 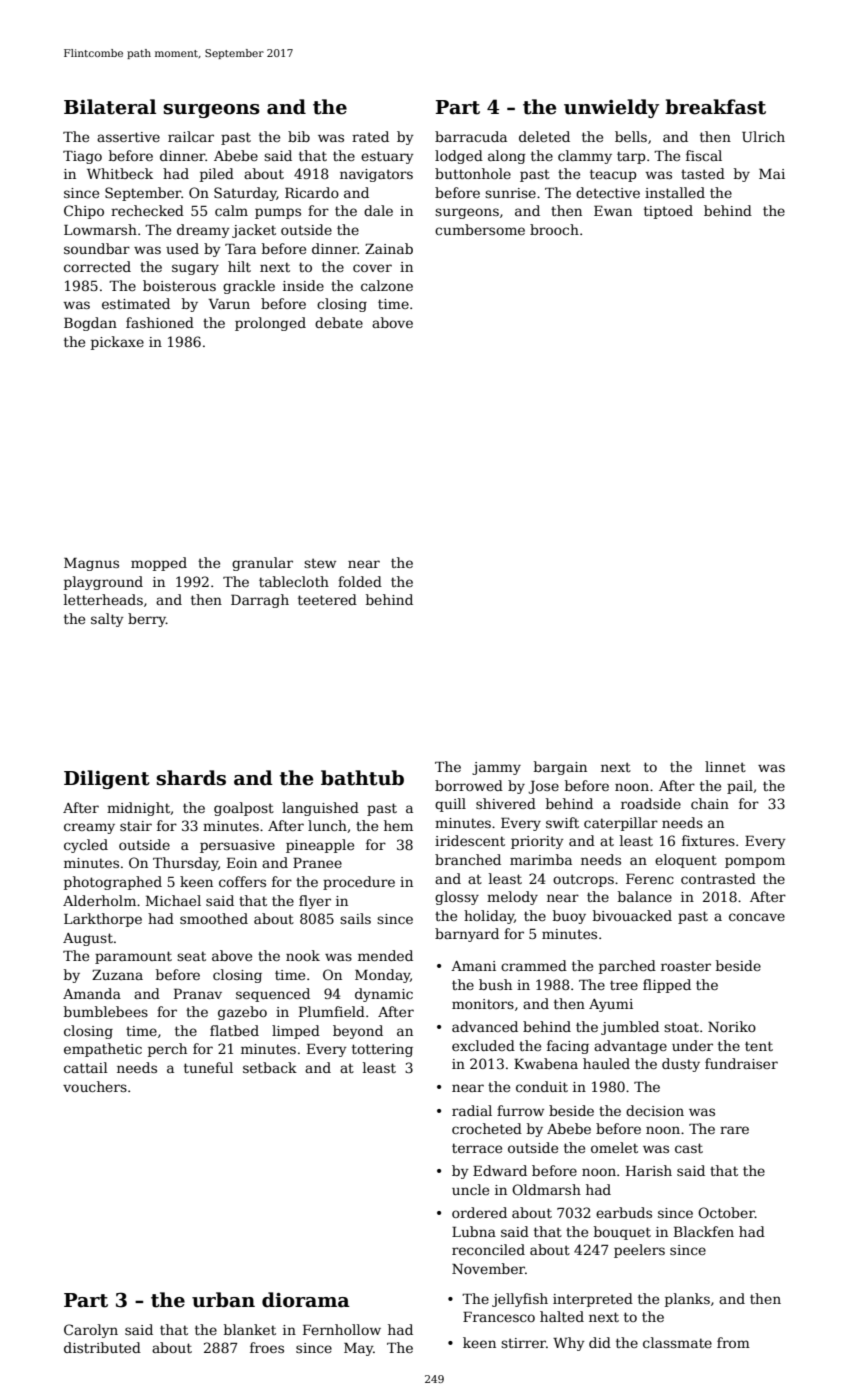 What do you see at coordinates (387, 285) in the image?
I see `calzone` at bounding box center [387, 285].
